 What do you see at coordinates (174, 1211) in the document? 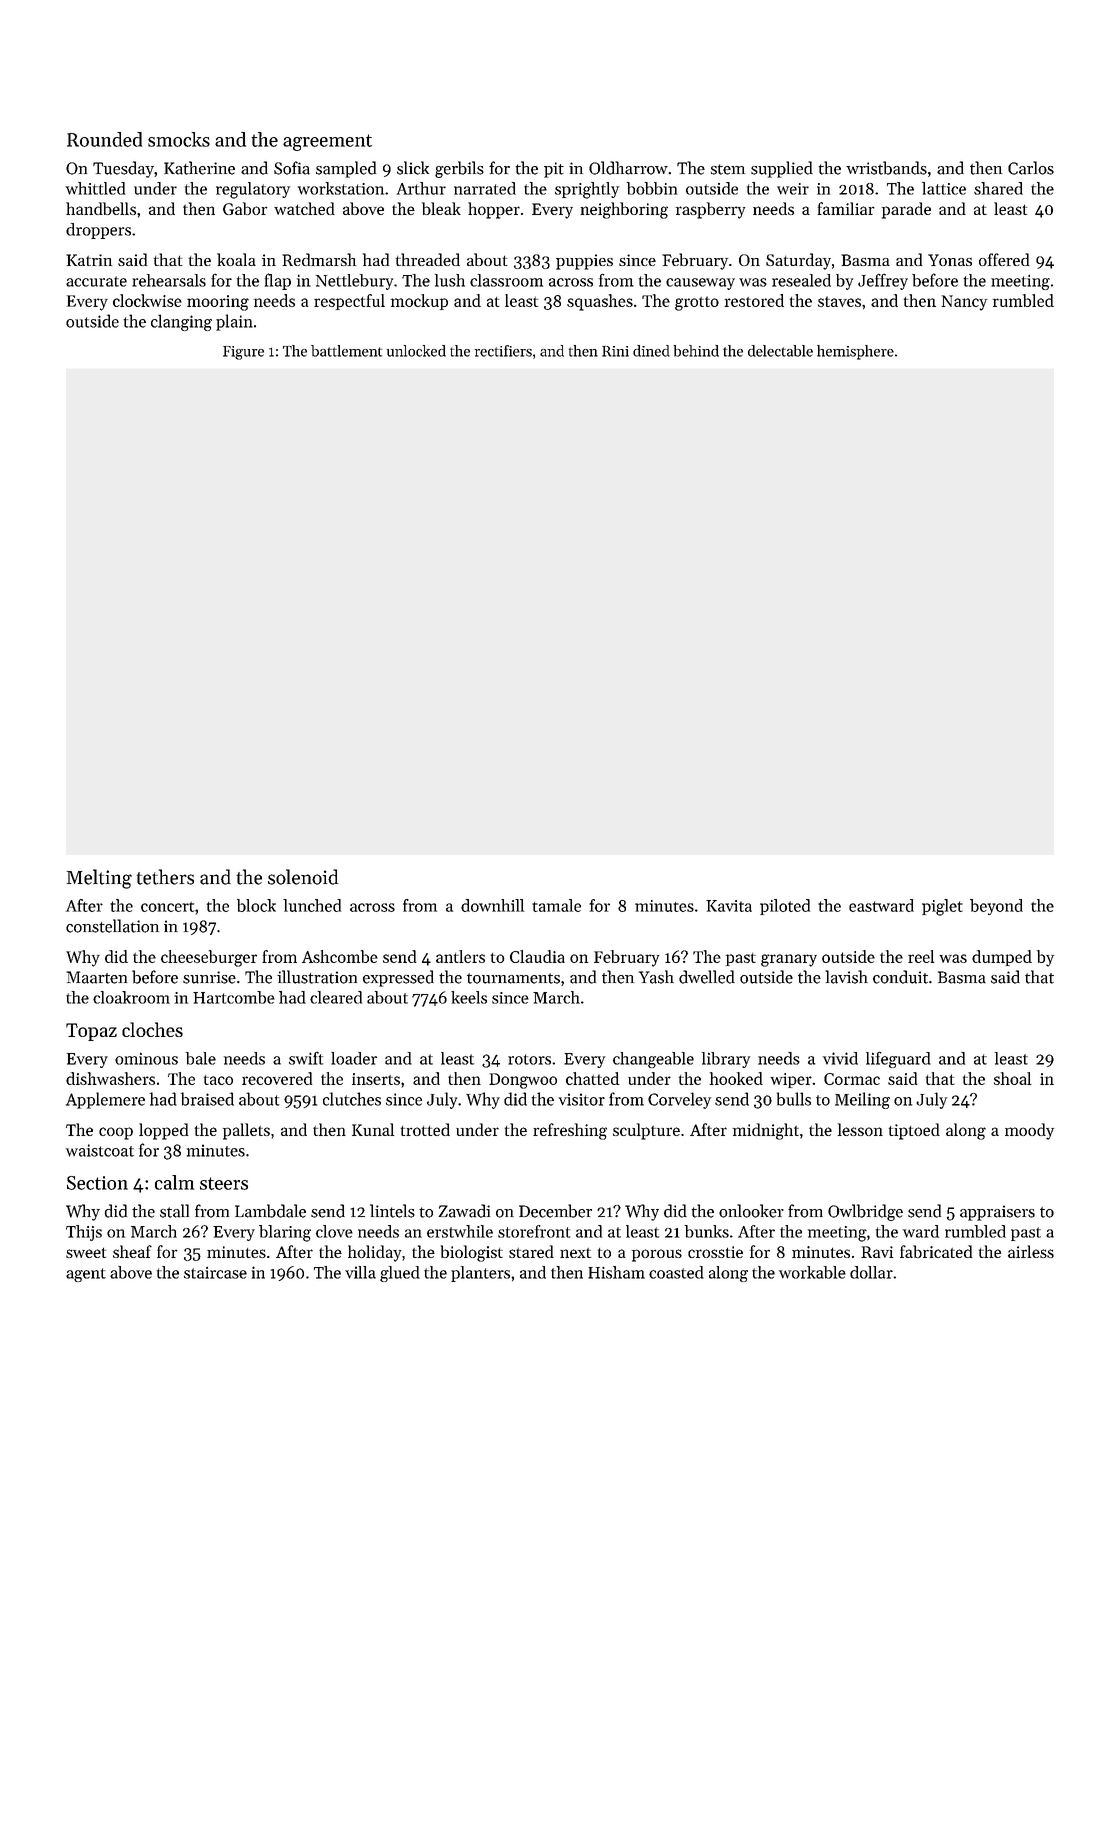
I see `stall` at bounding box center [174, 1211].
